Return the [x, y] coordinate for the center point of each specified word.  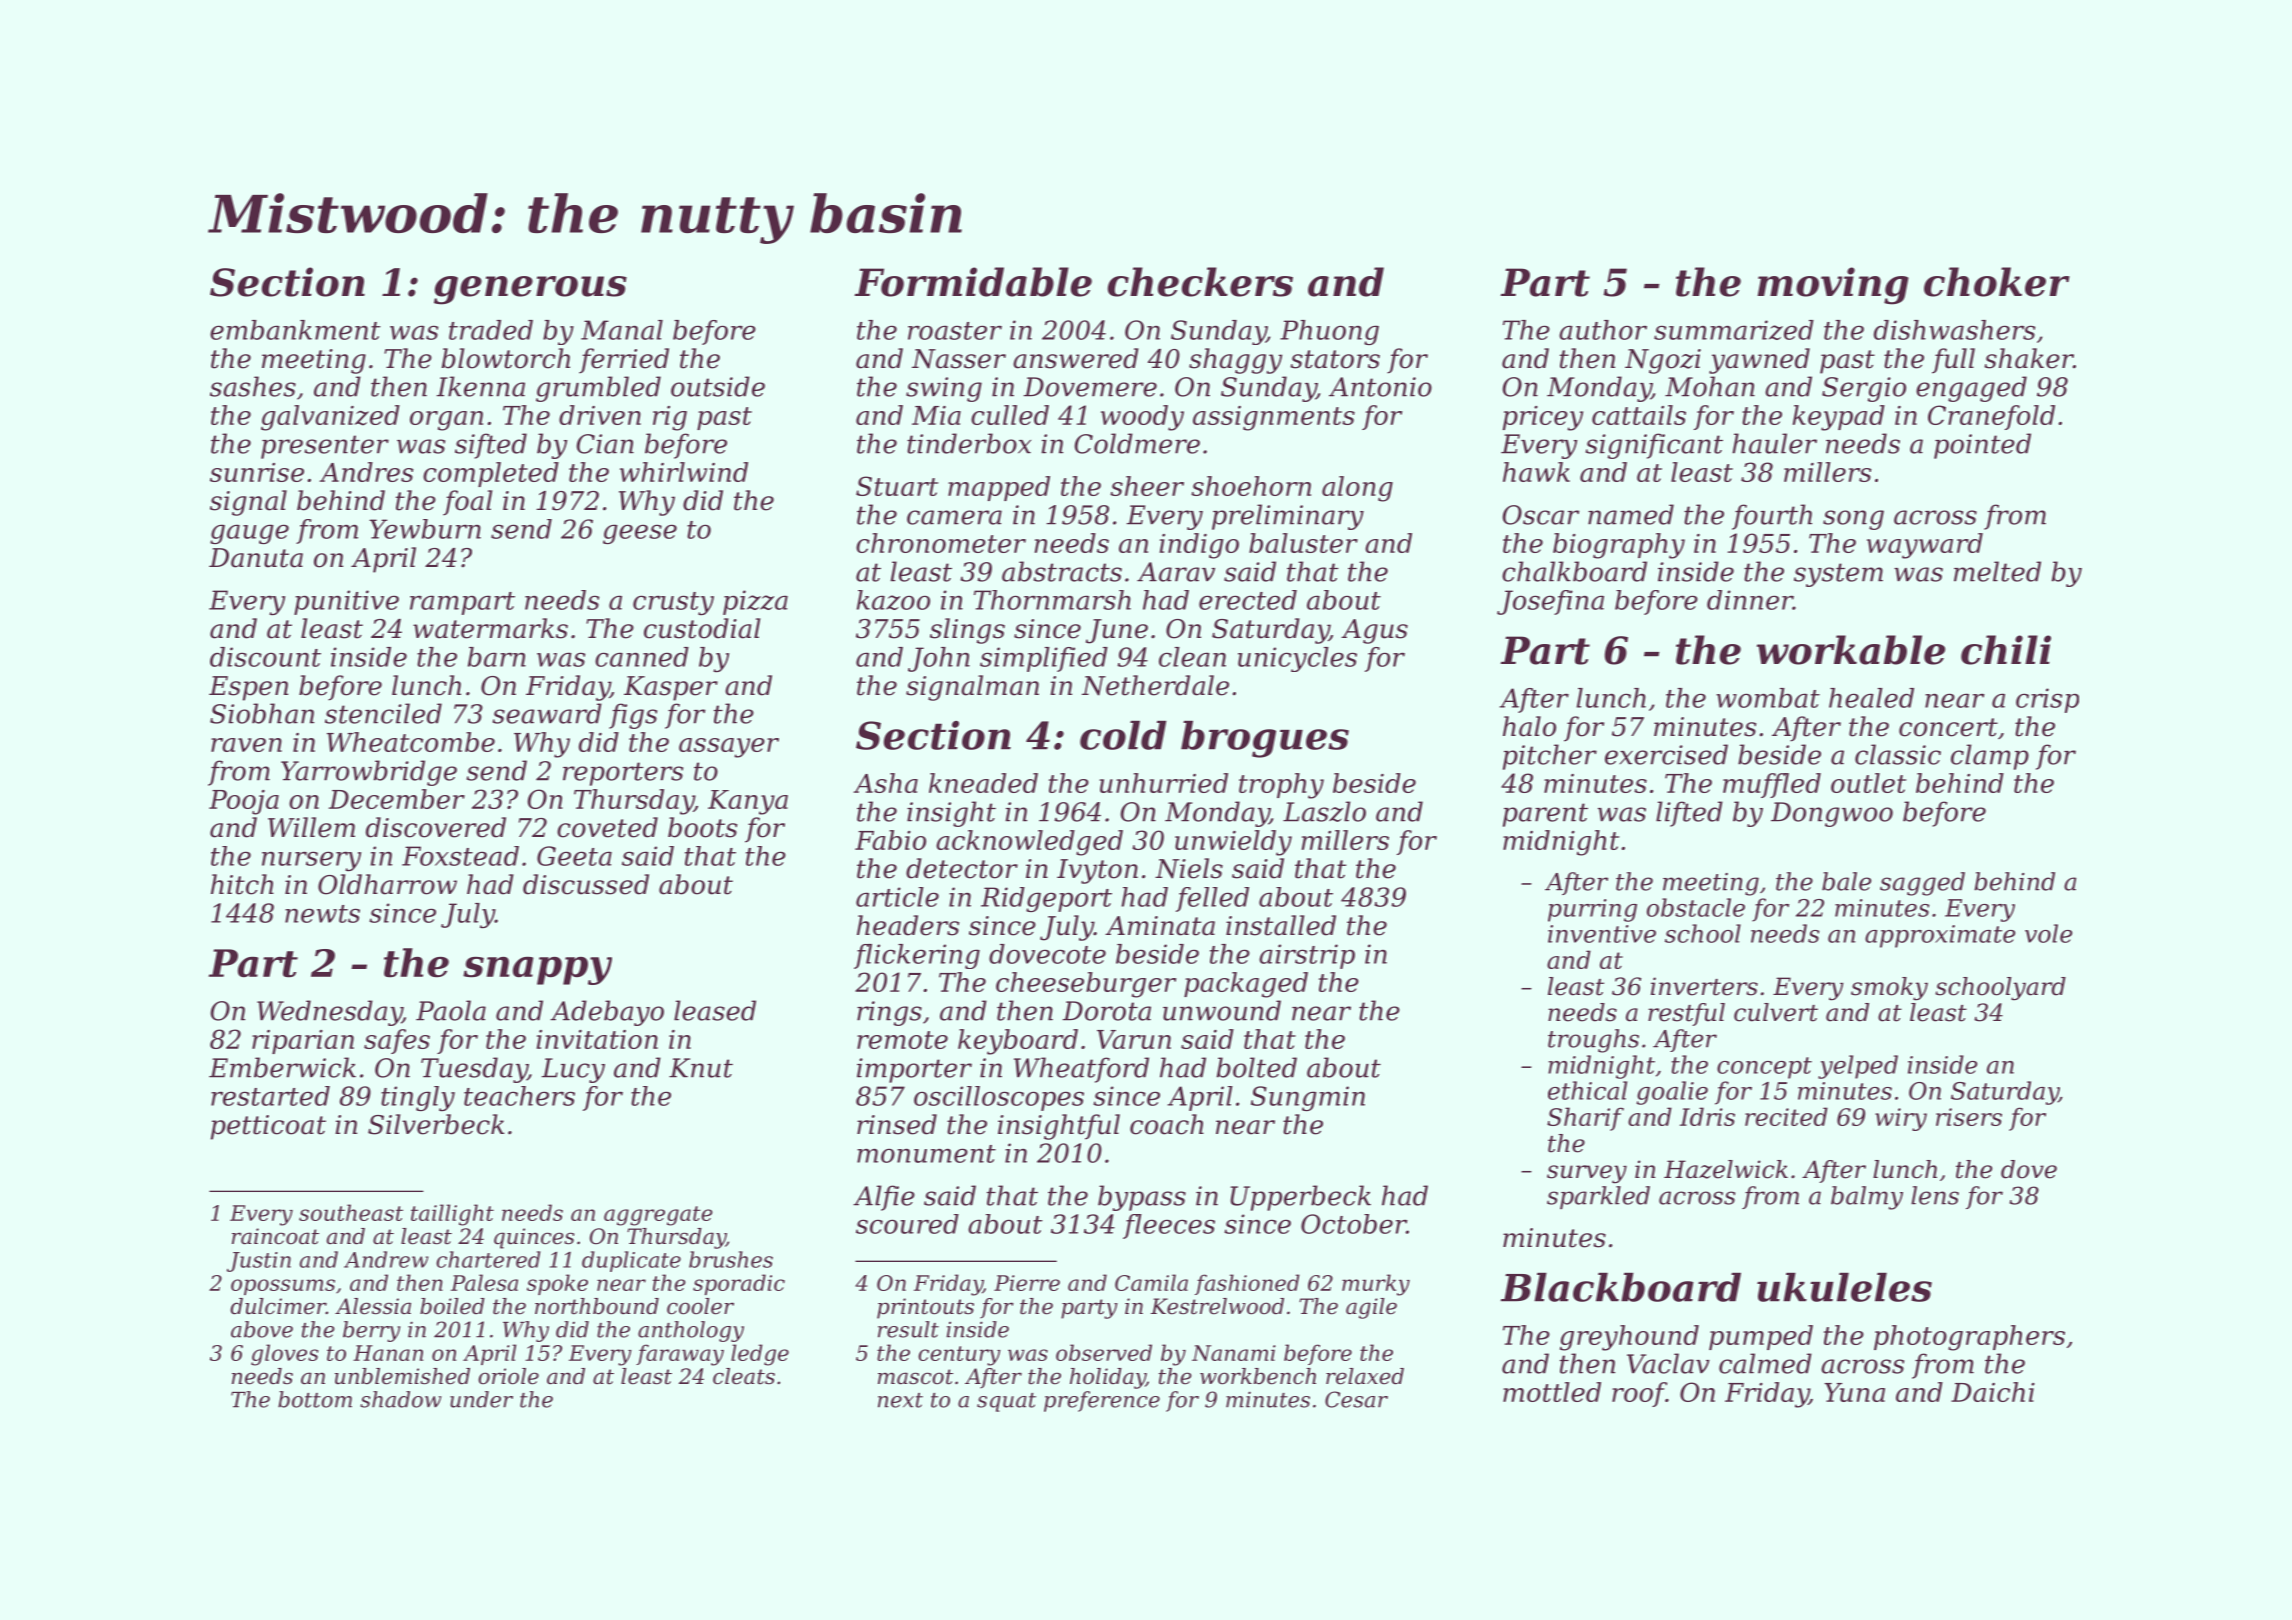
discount [265, 657]
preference [1102, 1401]
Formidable [973, 282]
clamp [1990, 757]
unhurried [1163, 783]
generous [530, 290]
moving [1833, 286]
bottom [315, 1399]
